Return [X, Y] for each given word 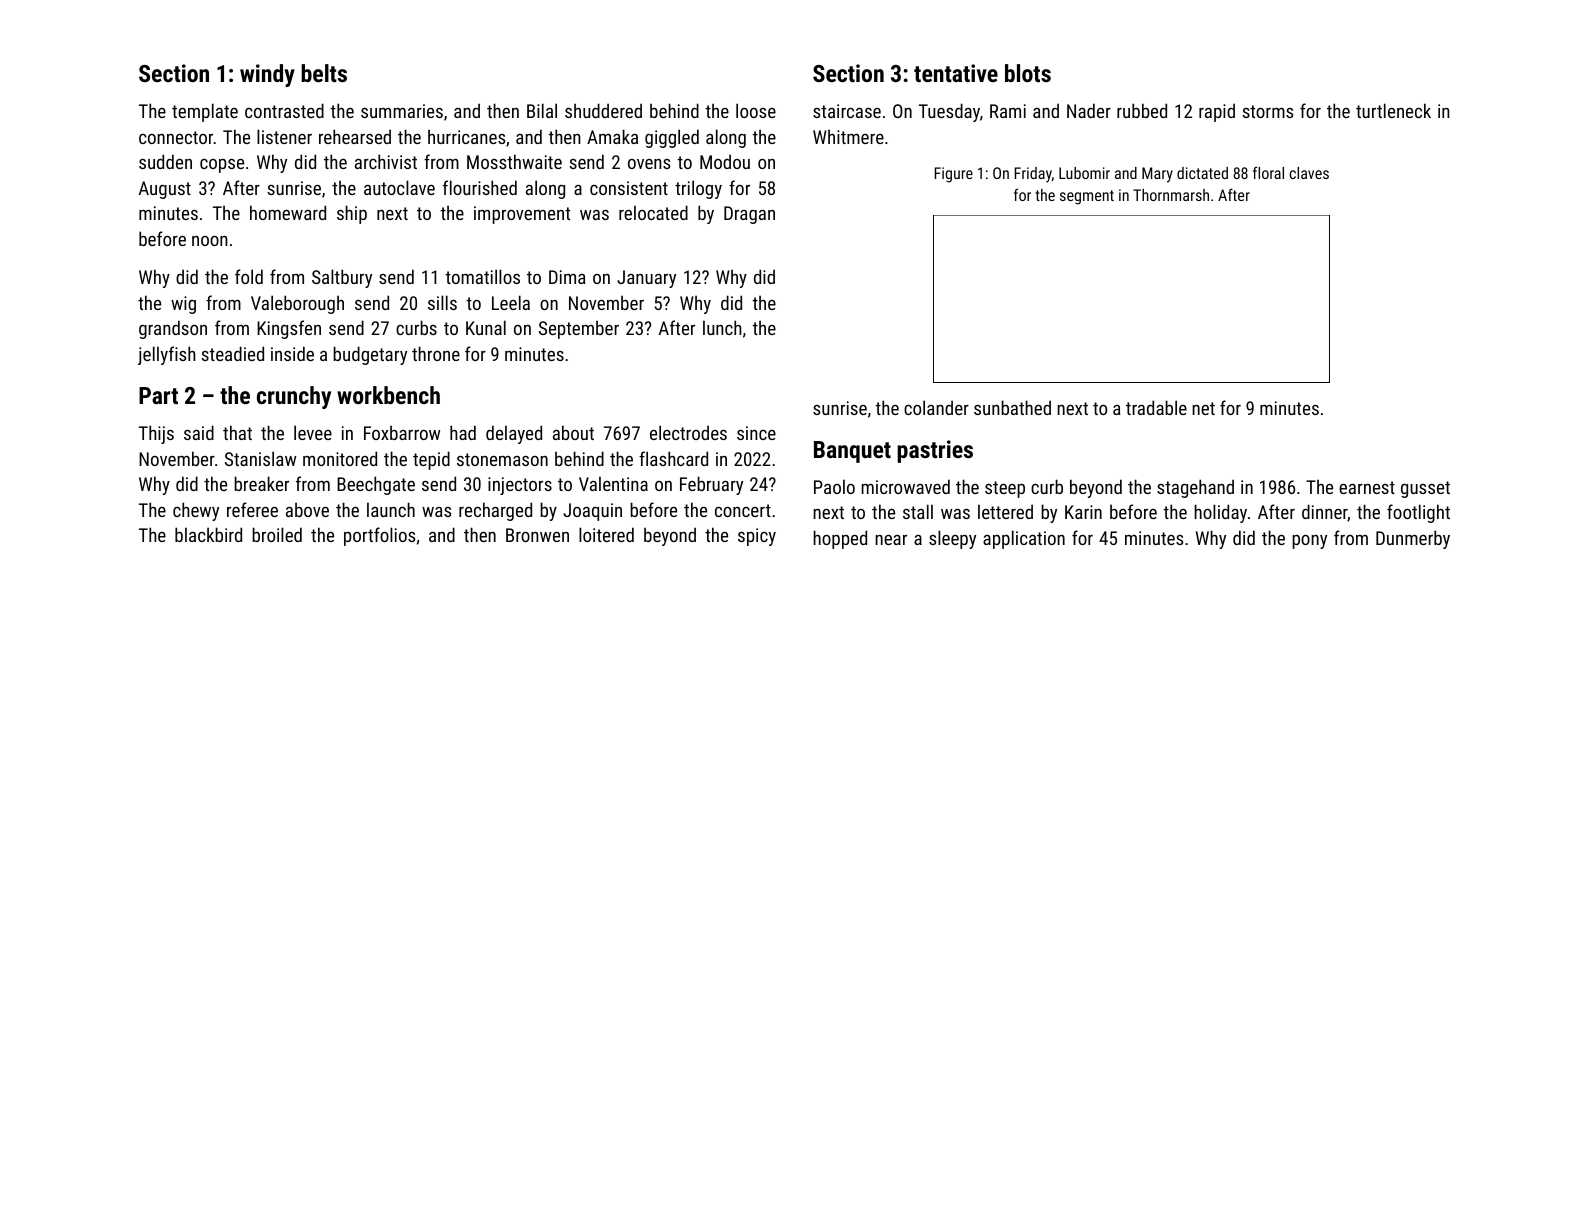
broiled [277, 534]
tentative [956, 73]
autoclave [399, 187]
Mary [1157, 175]
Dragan [749, 215]
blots [1028, 73]
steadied [232, 353]
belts [324, 73]
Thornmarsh [1171, 195]
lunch [722, 327]
